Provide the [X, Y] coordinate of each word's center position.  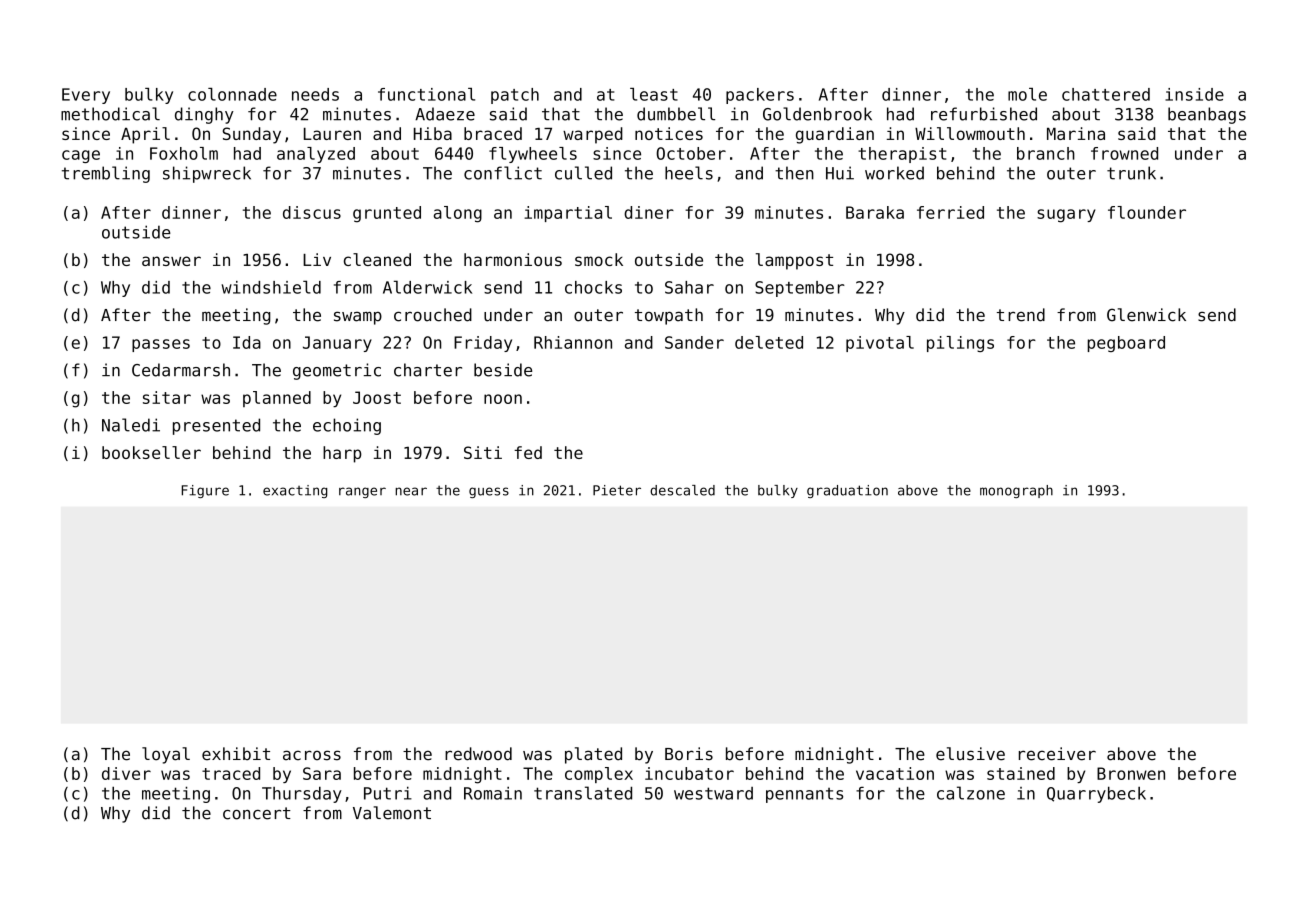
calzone [971, 793]
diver [126, 773]
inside [1194, 94]
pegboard [1126, 344]
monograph [1016, 491]
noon [503, 399]
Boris [689, 754]
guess [489, 492]
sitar [167, 397]
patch [515, 96]
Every [86, 96]
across [312, 755]
